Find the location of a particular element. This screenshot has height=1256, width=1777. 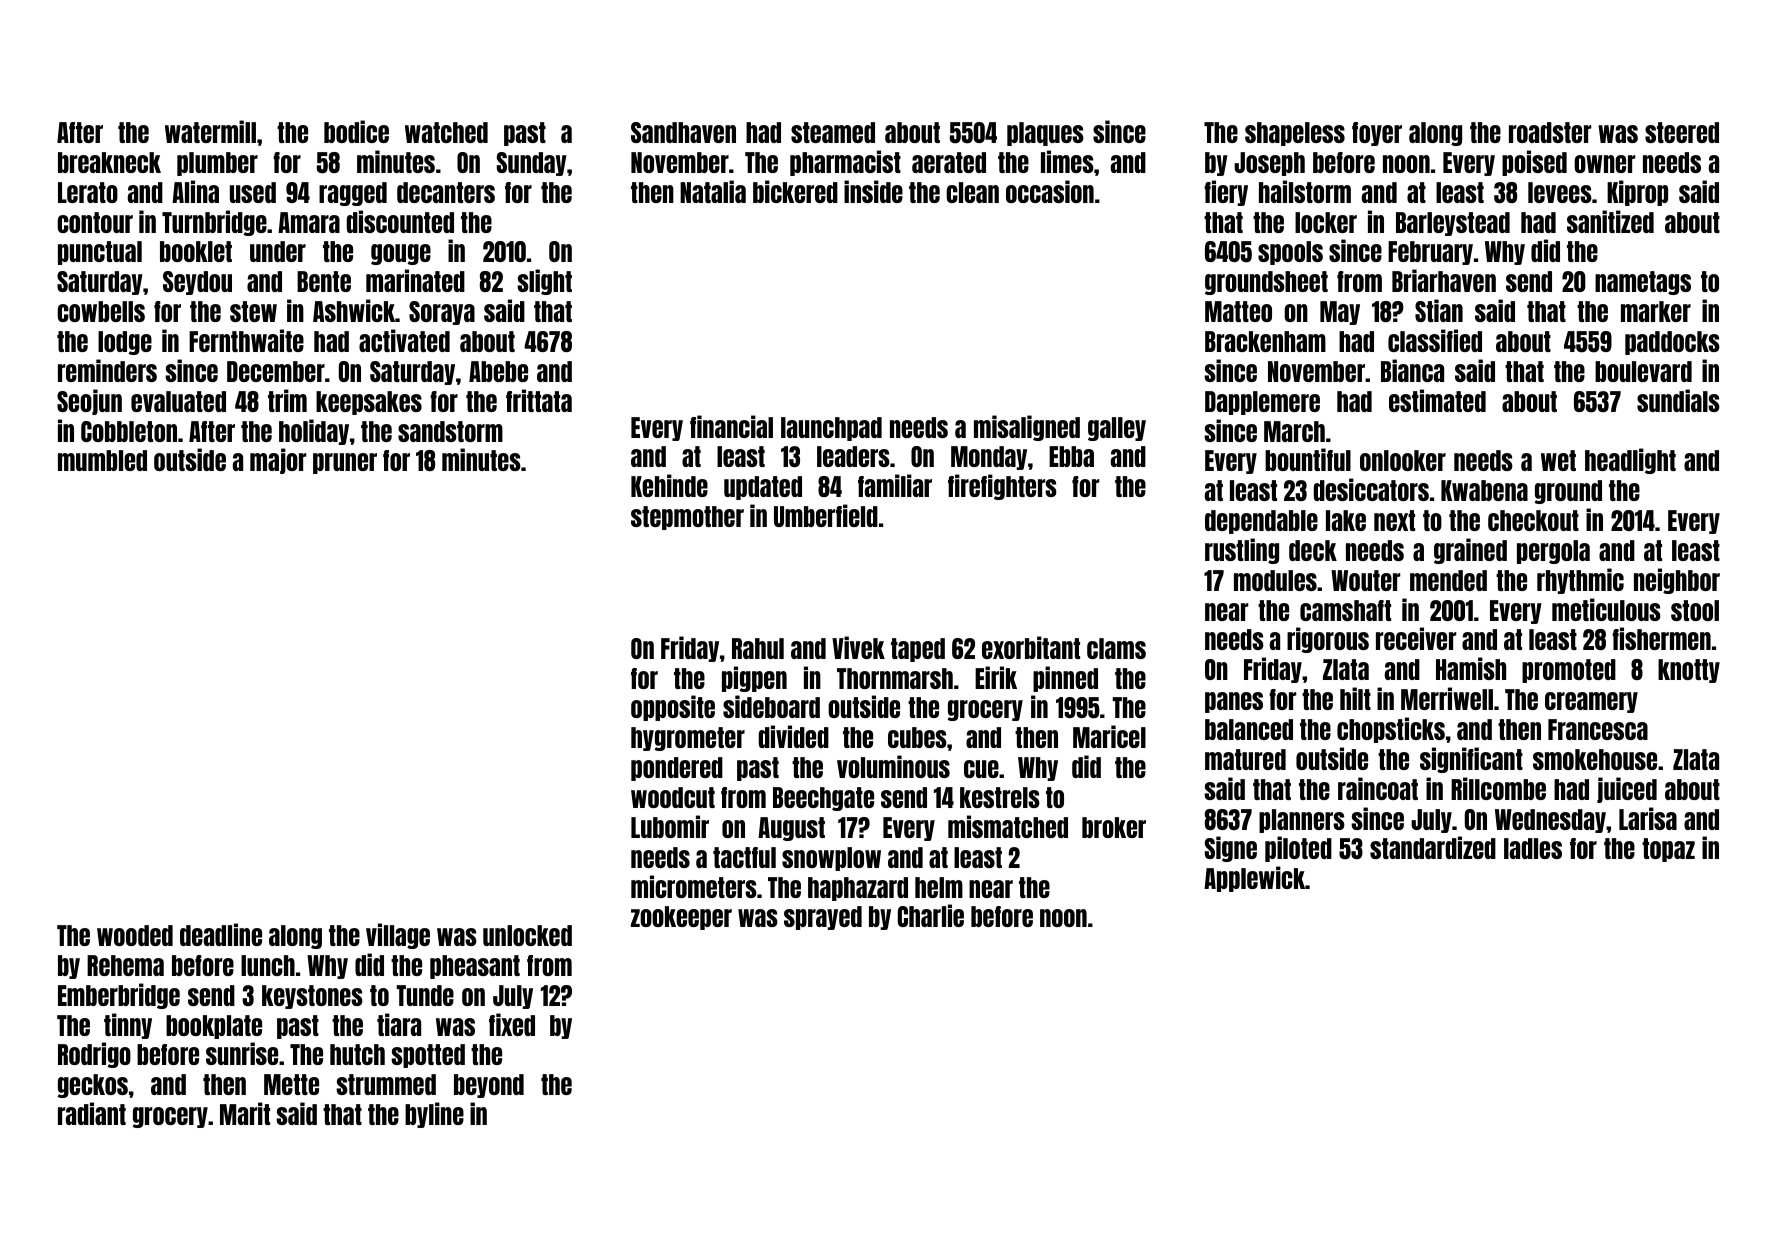

Kiprop is located at coordinates (1637, 193).
